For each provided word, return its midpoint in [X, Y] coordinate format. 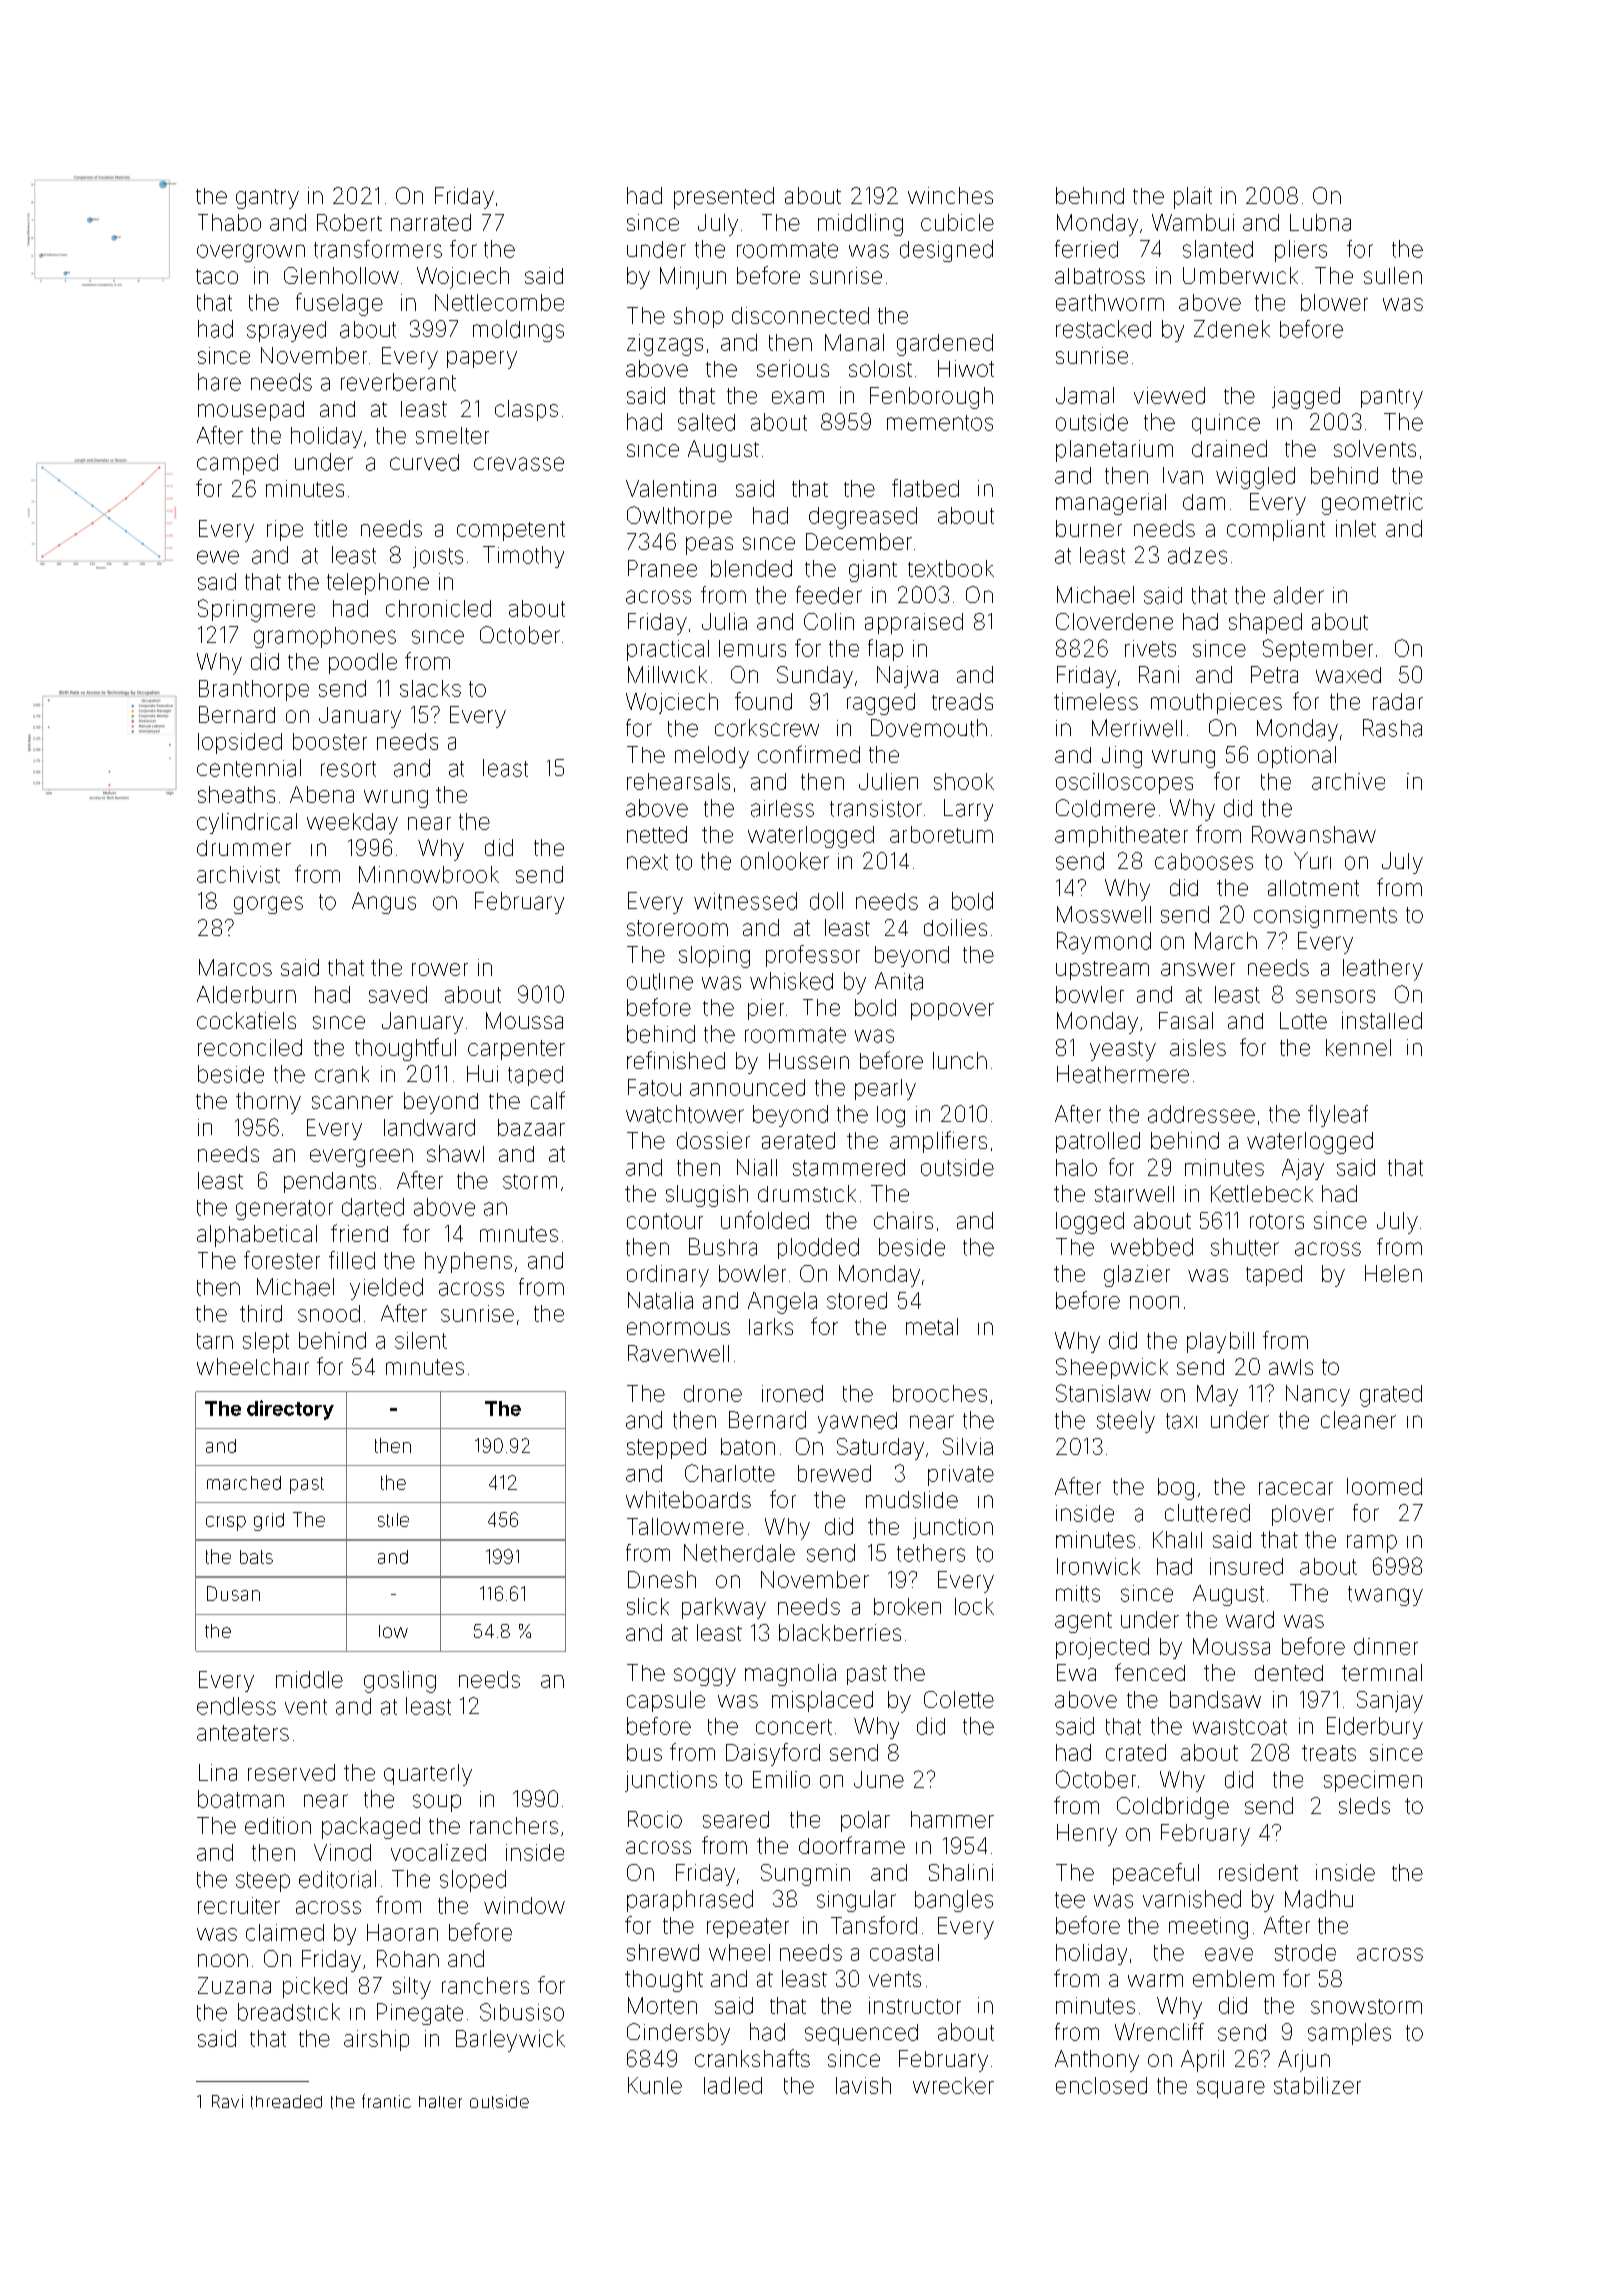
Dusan [233, 1593]
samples [1349, 2034]
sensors [1335, 996]
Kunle [655, 2085]
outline [660, 981]
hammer [952, 1819]
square [1231, 2089]
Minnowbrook [429, 874]
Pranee [662, 568]
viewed [1169, 395]
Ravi [227, 2101]
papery [482, 360]
